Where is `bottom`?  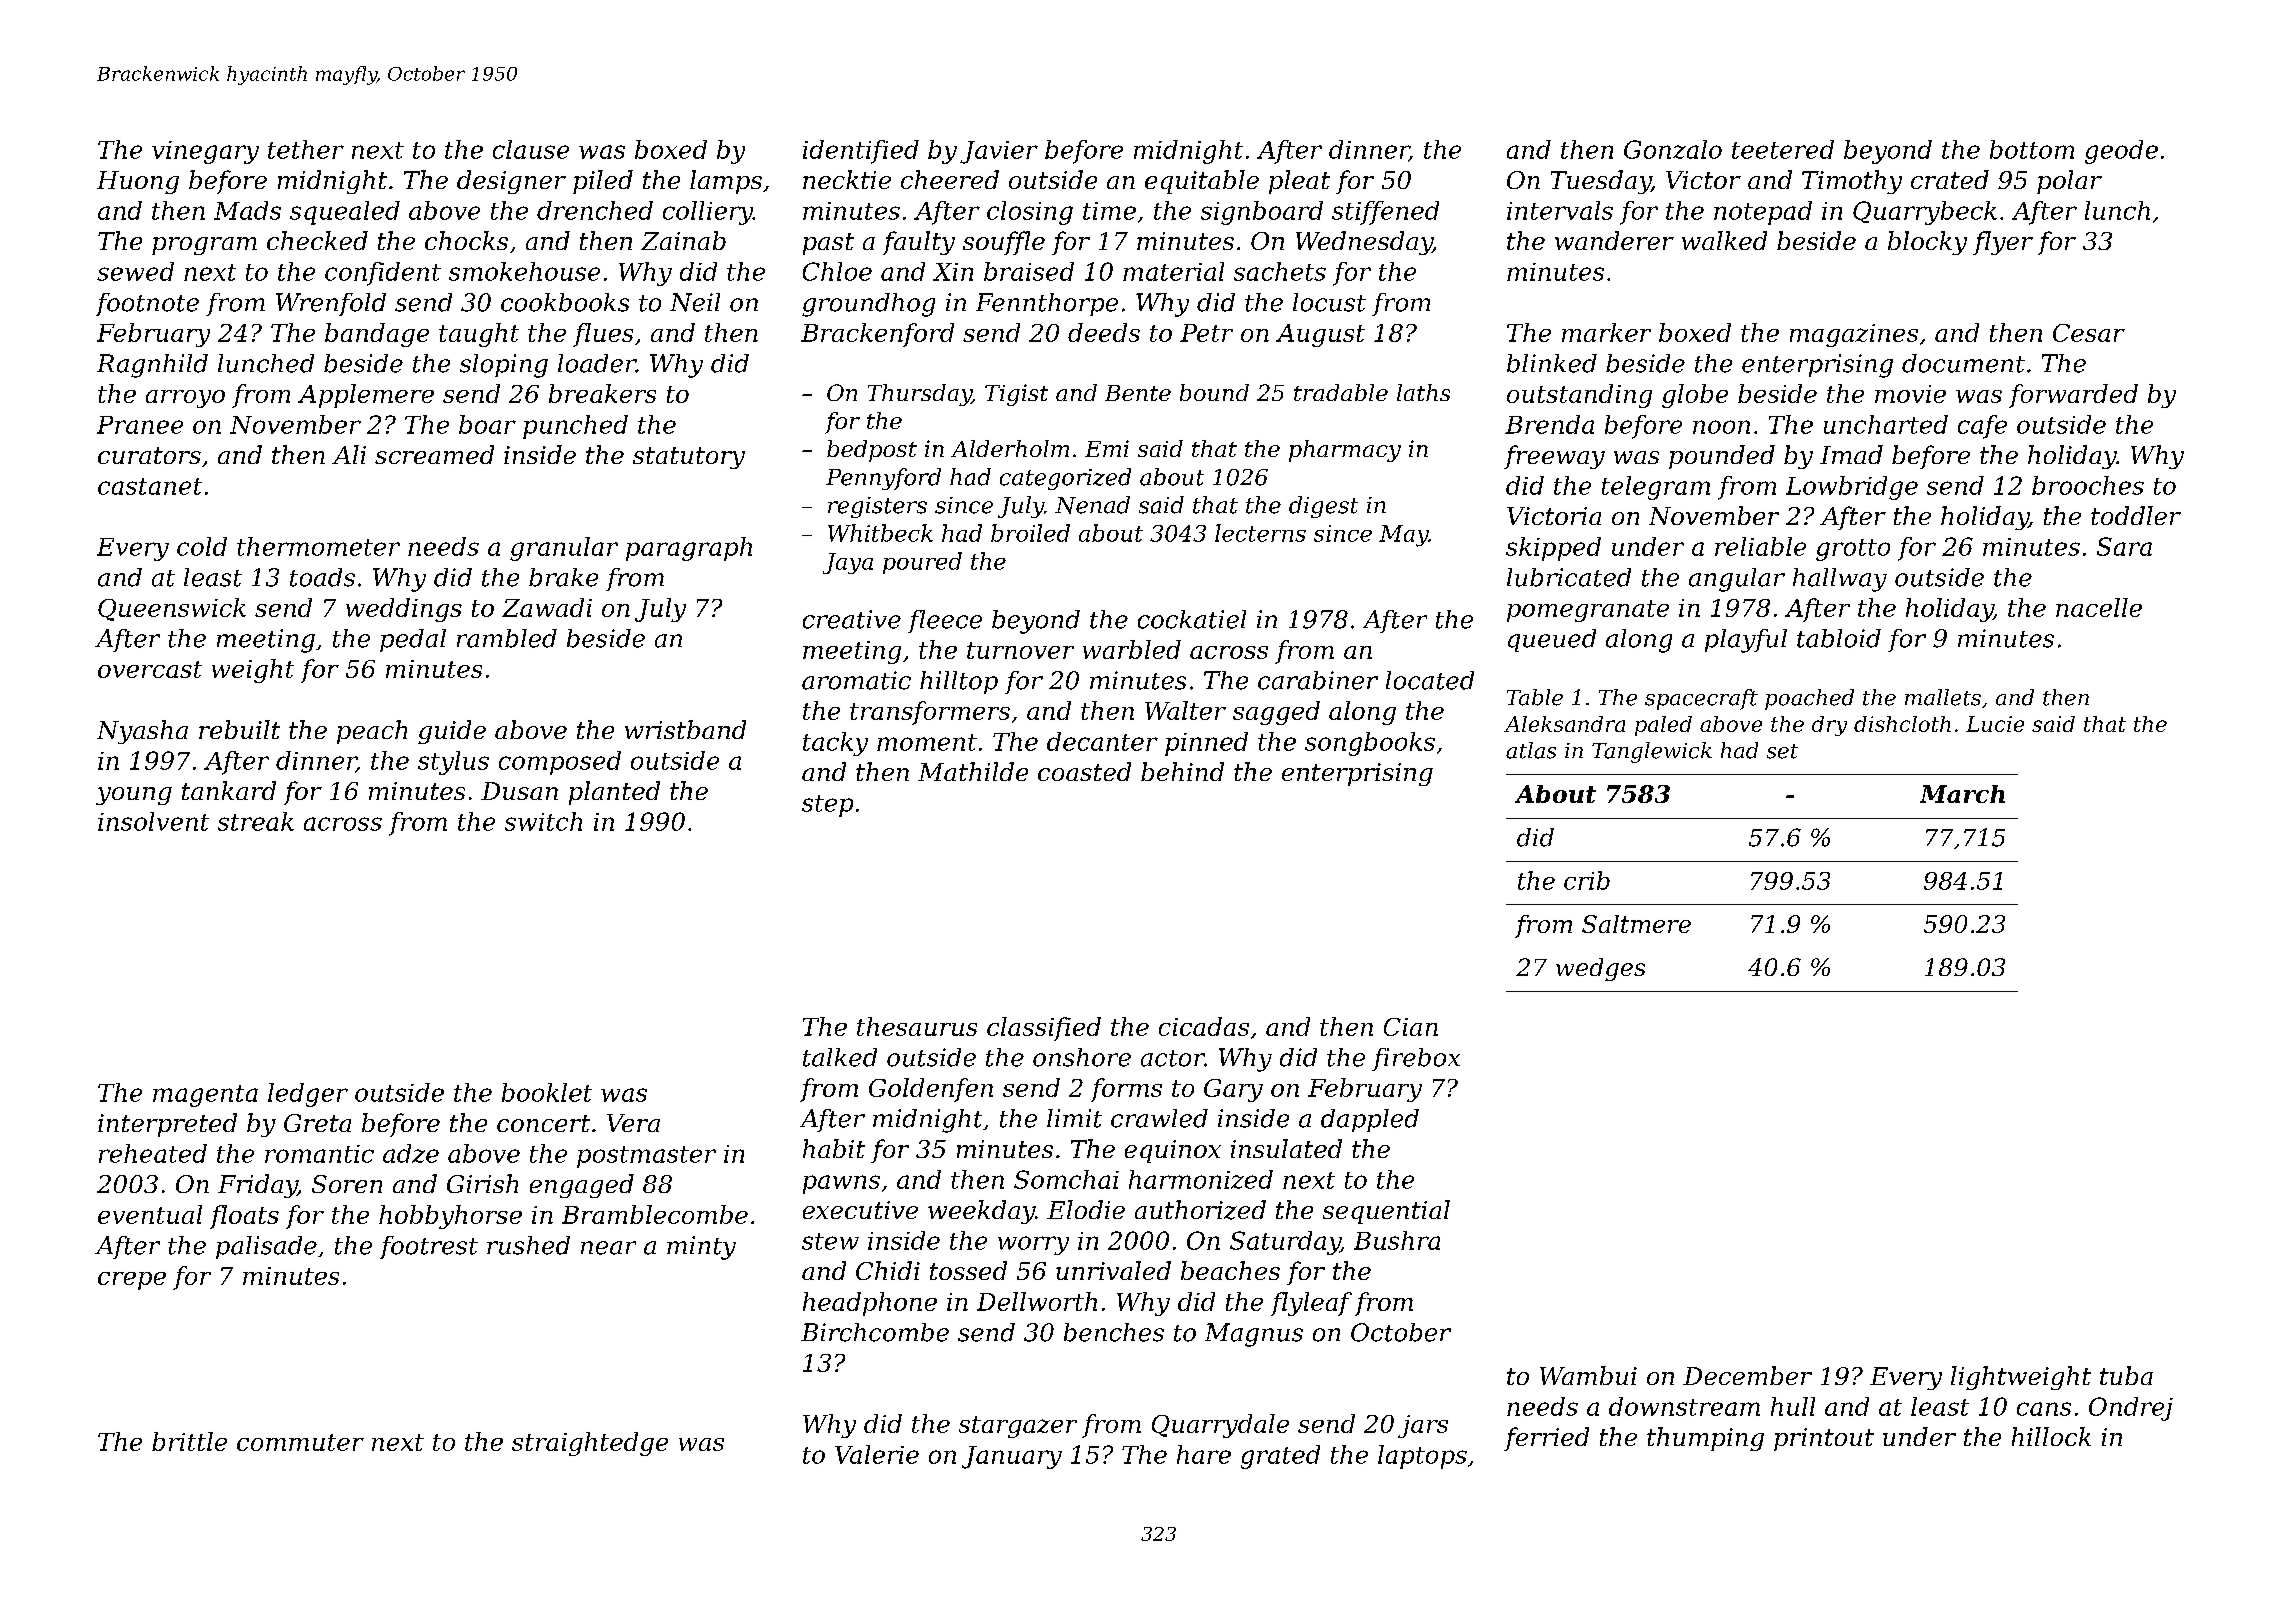 bottom is located at coordinates (2032, 149).
